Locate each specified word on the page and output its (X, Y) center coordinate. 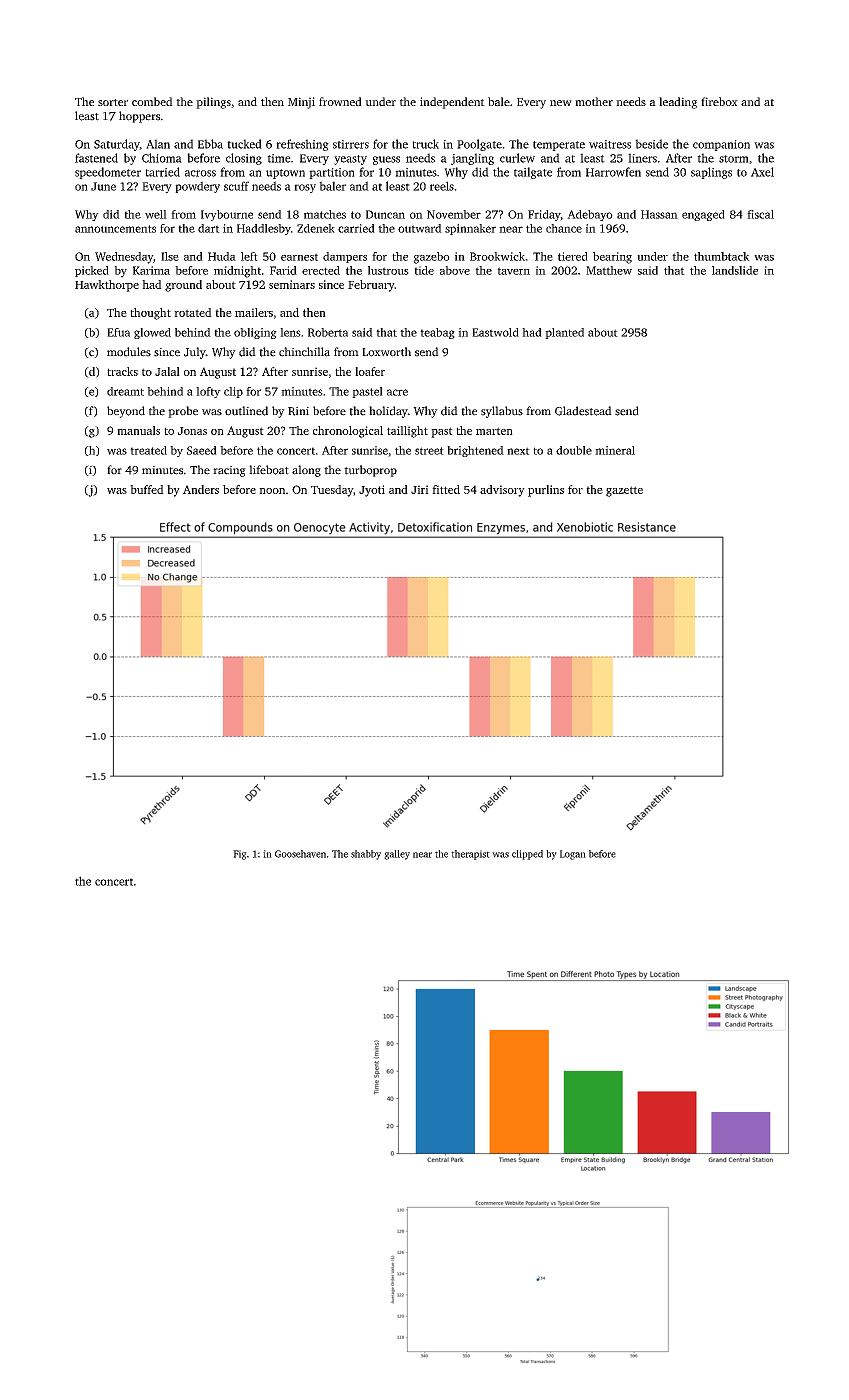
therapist (470, 855)
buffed (147, 489)
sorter (113, 102)
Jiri (420, 489)
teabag (437, 333)
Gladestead (583, 411)
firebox (719, 101)
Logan (573, 855)
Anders (201, 489)
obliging (255, 333)
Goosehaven (300, 854)
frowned (340, 101)
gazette (624, 491)
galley (397, 855)
